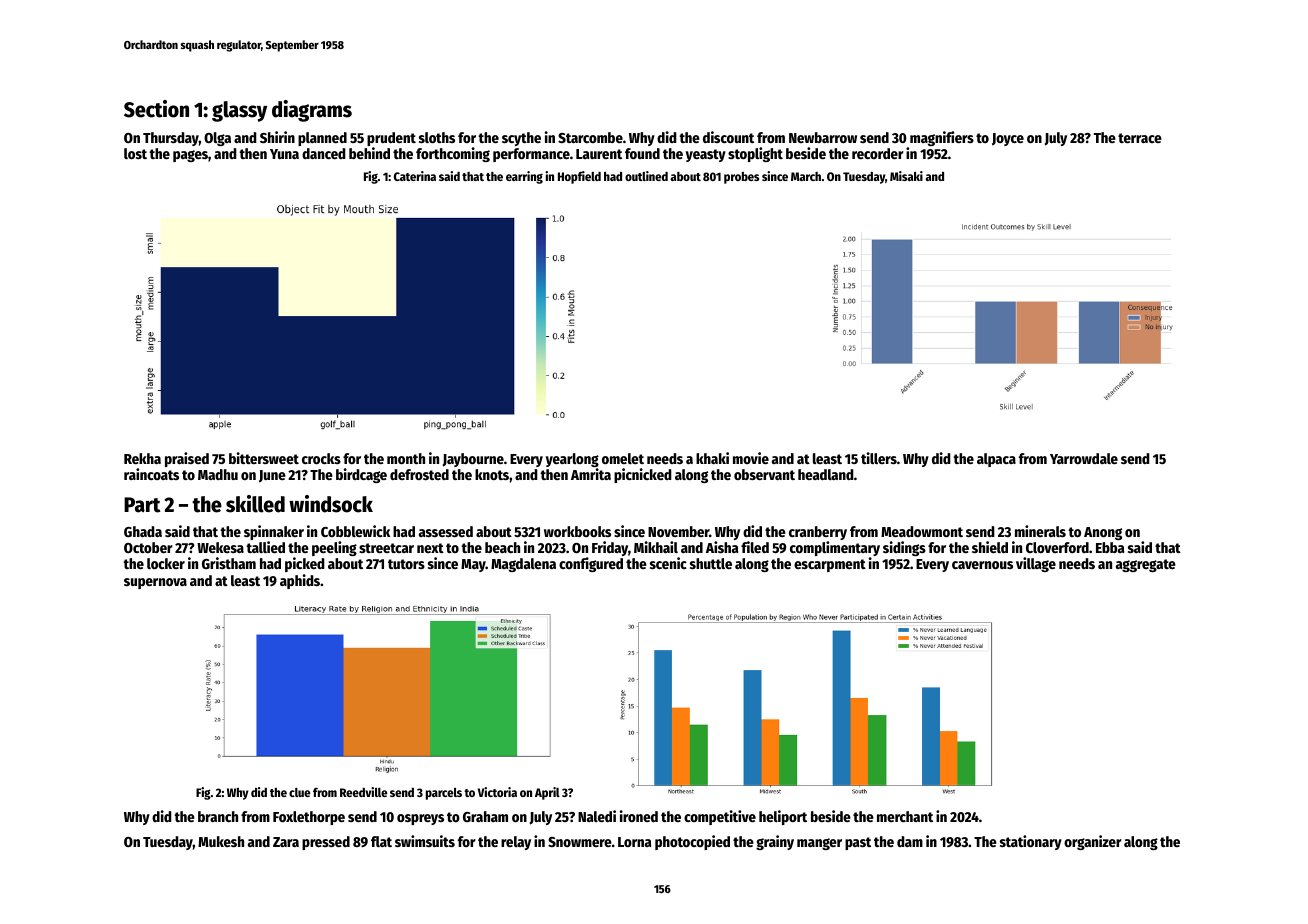 This image has height=924, width=1308. I want to click on Reedville, so click(363, 792).
